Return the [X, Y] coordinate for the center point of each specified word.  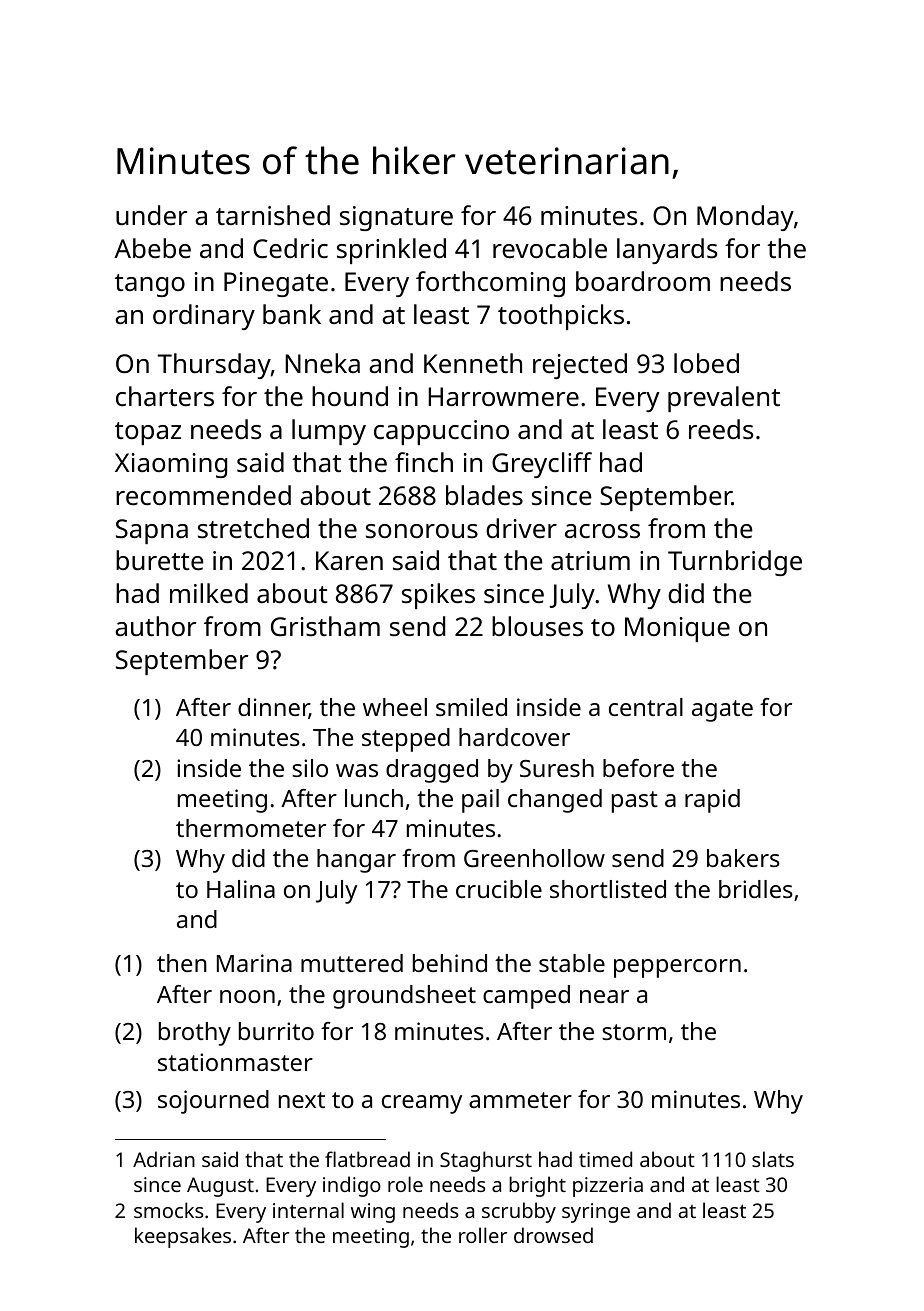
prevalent [724, 399]
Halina [241, 889]
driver [521, 528]
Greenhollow [534, 858]
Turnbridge [735, 563]
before [638, 768]
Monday [745, 218]
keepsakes [183, 1237]
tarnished [273, 215]
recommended [203, 495]
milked [209, 593]
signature [396, 218]
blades [484, 495]
